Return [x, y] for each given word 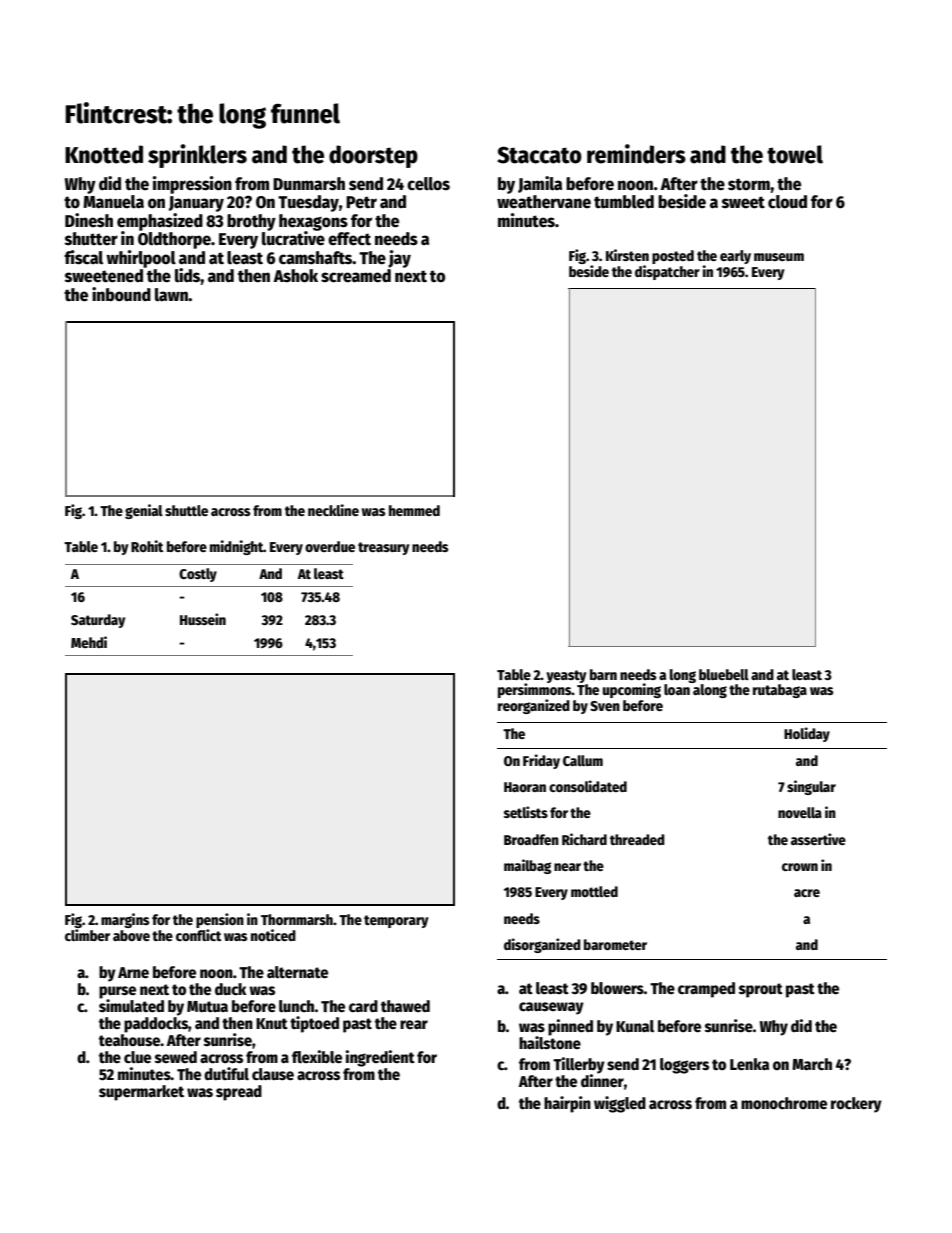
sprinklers [197, 156]
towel [795, 154]
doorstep [373, 156]
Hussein [203, 619]
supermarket [141, 1093]
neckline [333, 510]
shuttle [186, 510]
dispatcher [667, 272]
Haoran [525, 787]
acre [807, 893]
